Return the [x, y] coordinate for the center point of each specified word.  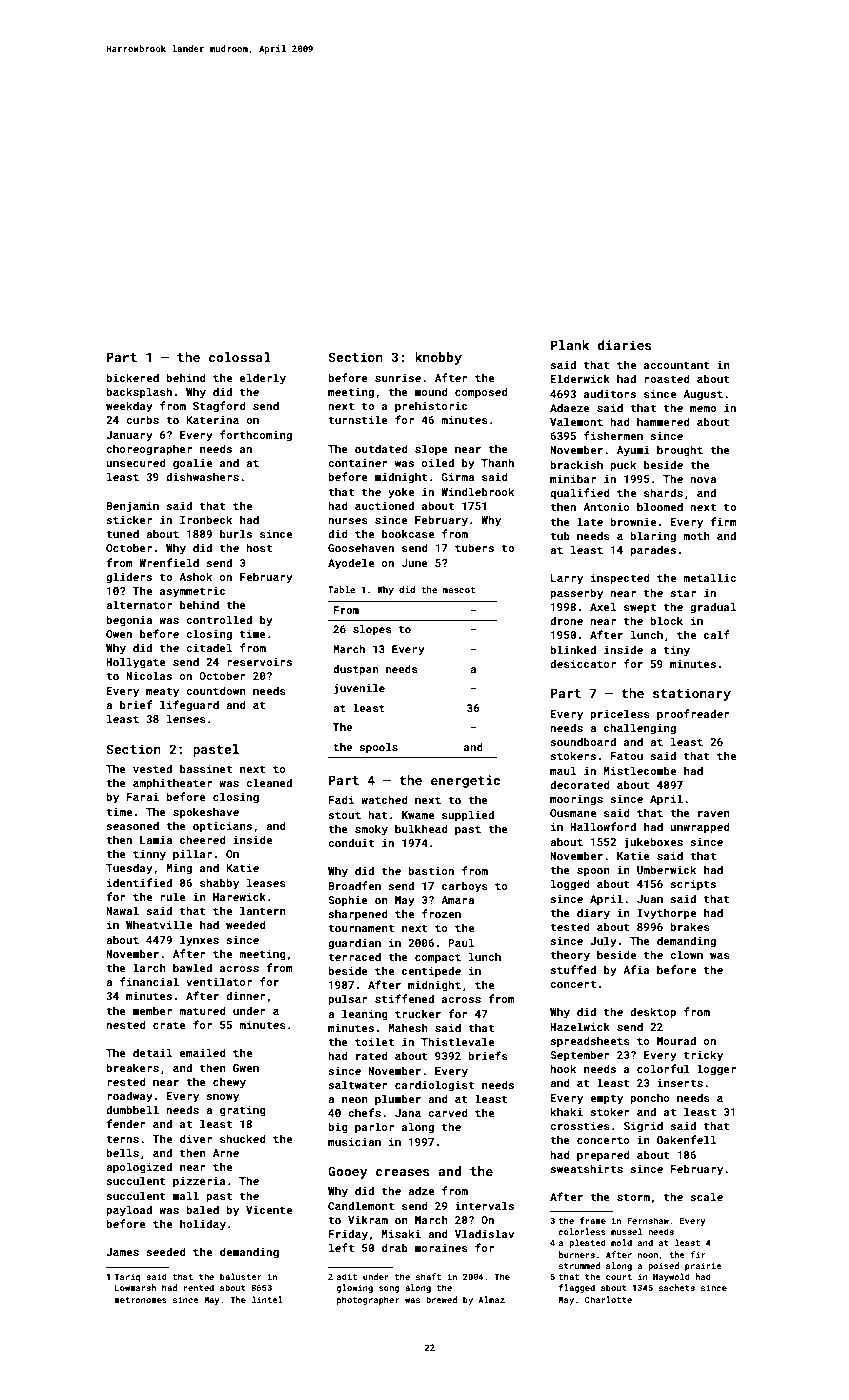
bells [122, 1152]
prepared [603, 1155]
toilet [374, 1041]
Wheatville [159, 924]
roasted [667, 378]
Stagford [219, 407]
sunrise [398, 378]
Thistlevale [457, 1041]
